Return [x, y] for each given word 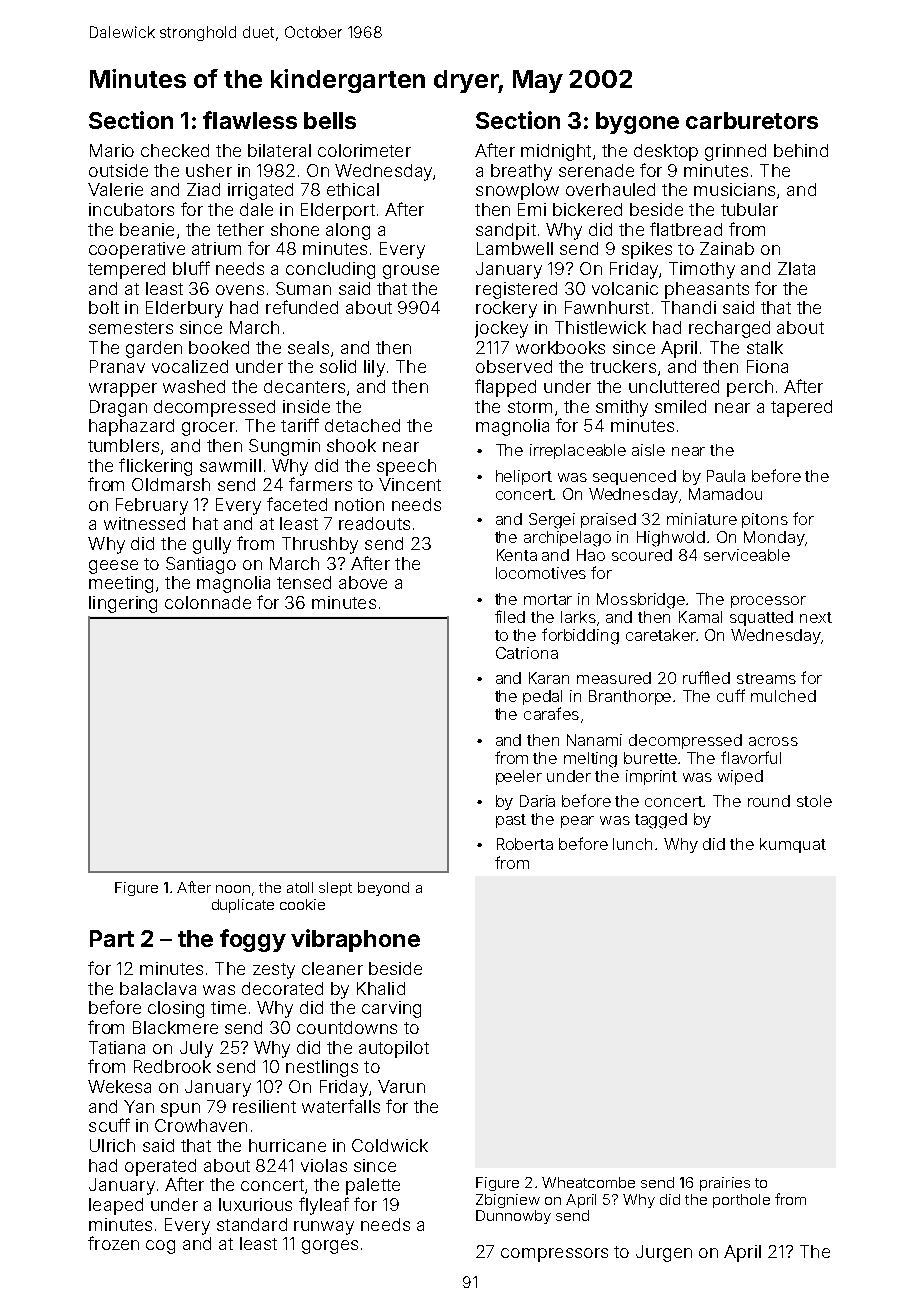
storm [530, 407]
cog [160, 1247]
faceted [297, 504]
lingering [123, 604]
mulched [783, 696]
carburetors [752, 120]
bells [330, 120]
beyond [383, 889]
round [769, 801]
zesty [274, 971]
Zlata [796, 268]
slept [335, 889]
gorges [330, 1247]
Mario [112, 150]
